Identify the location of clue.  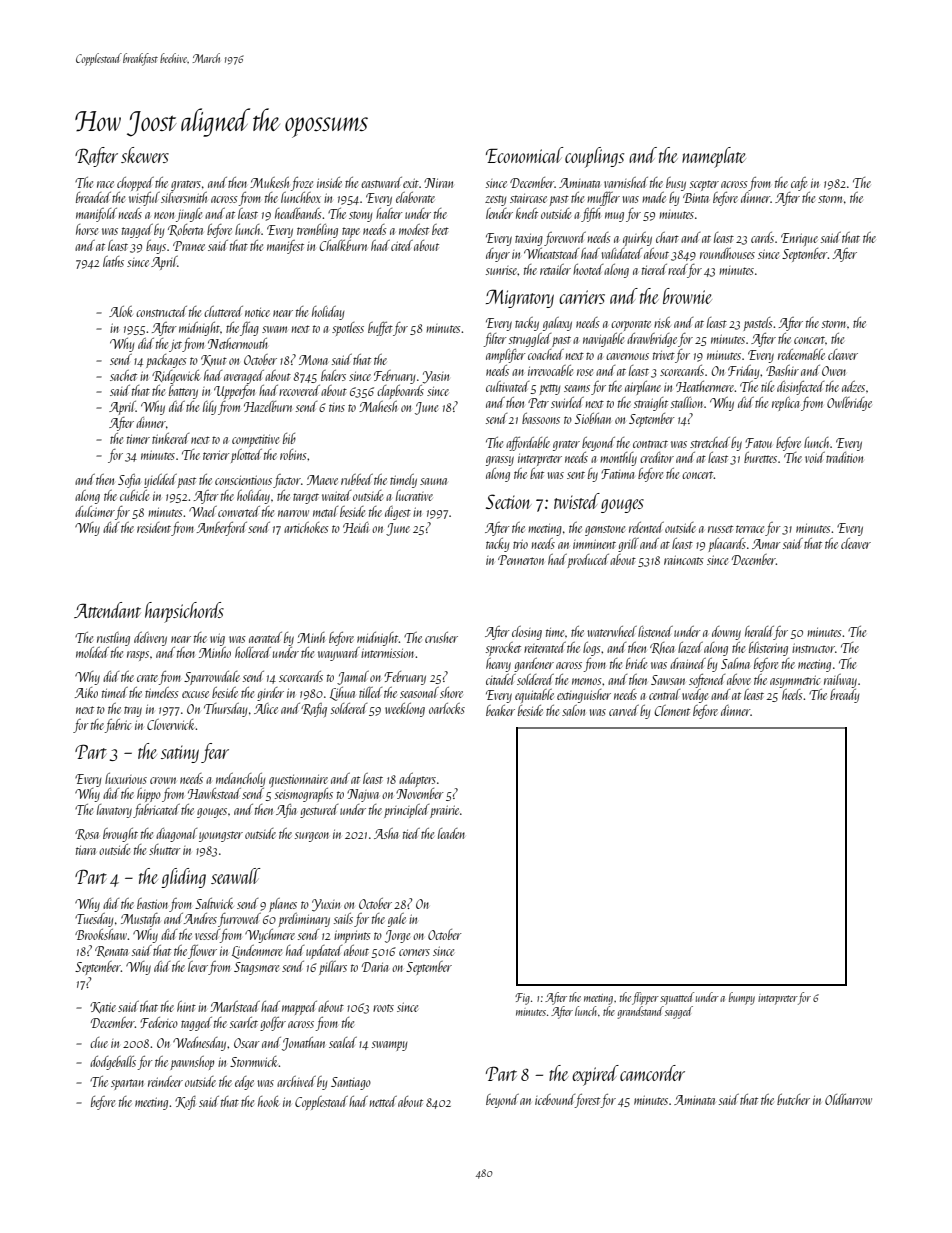
(99, 1042).
